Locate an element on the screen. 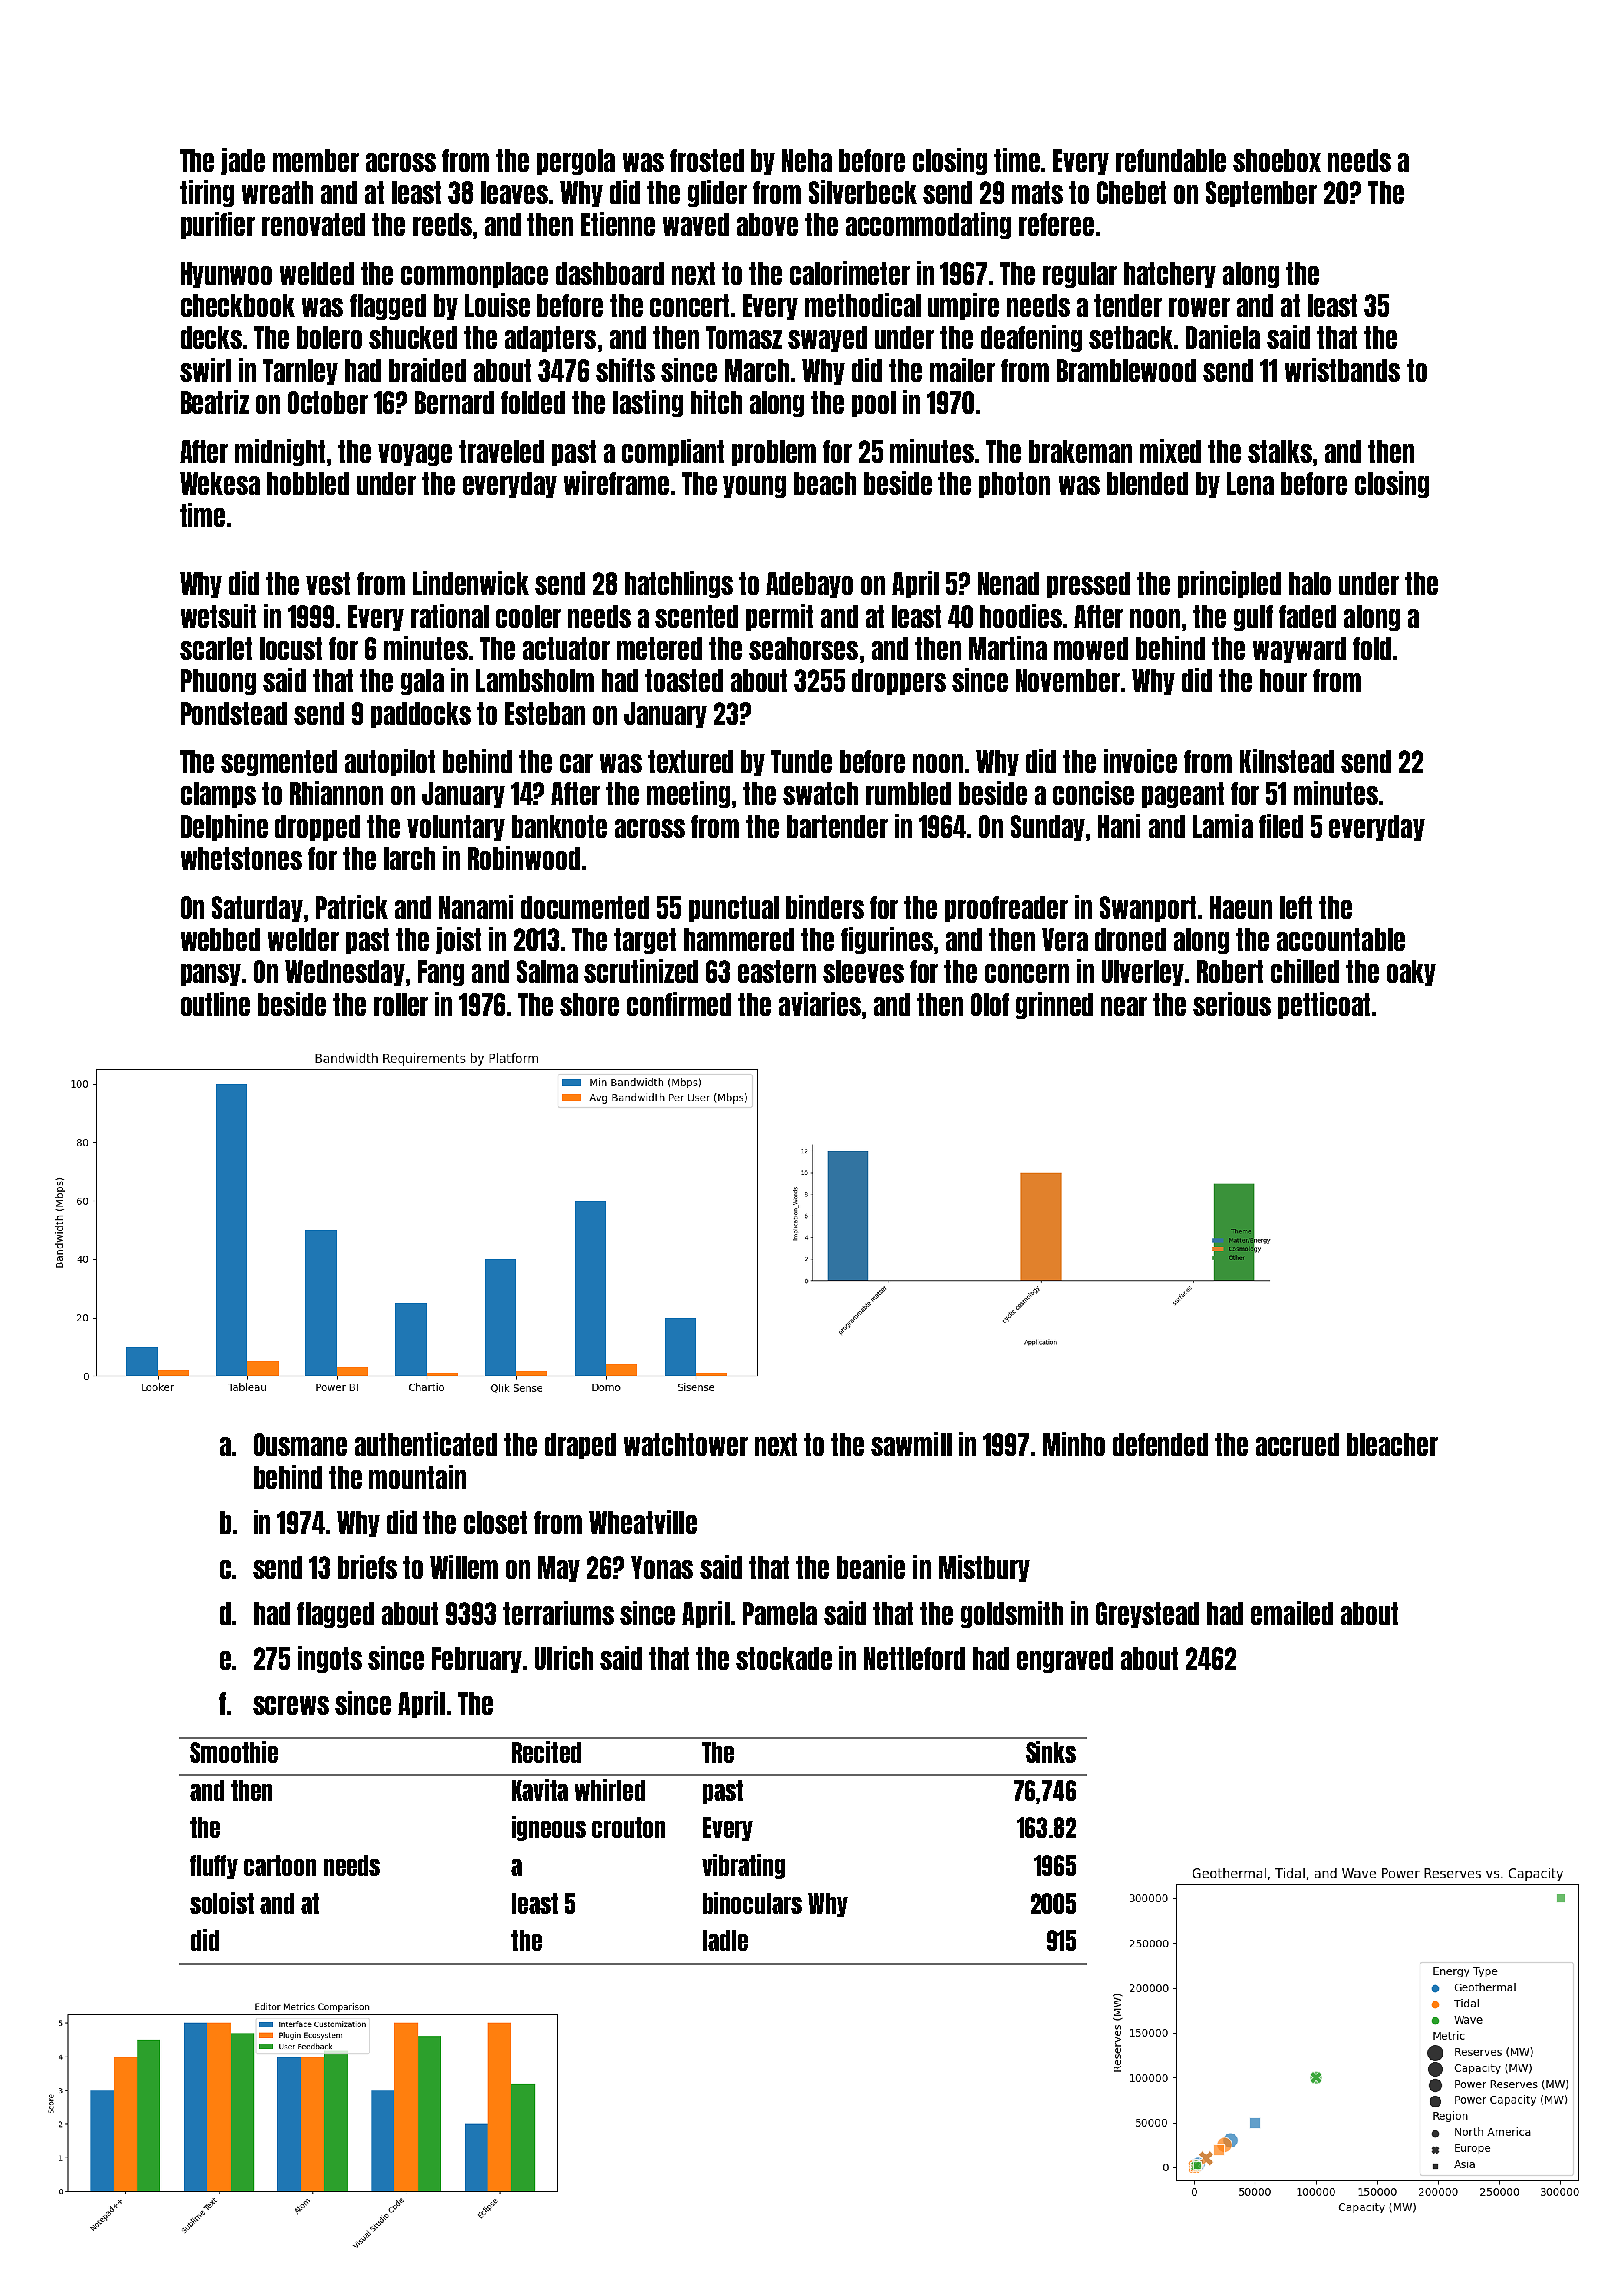  jade is located at coordinates (243, 161).
